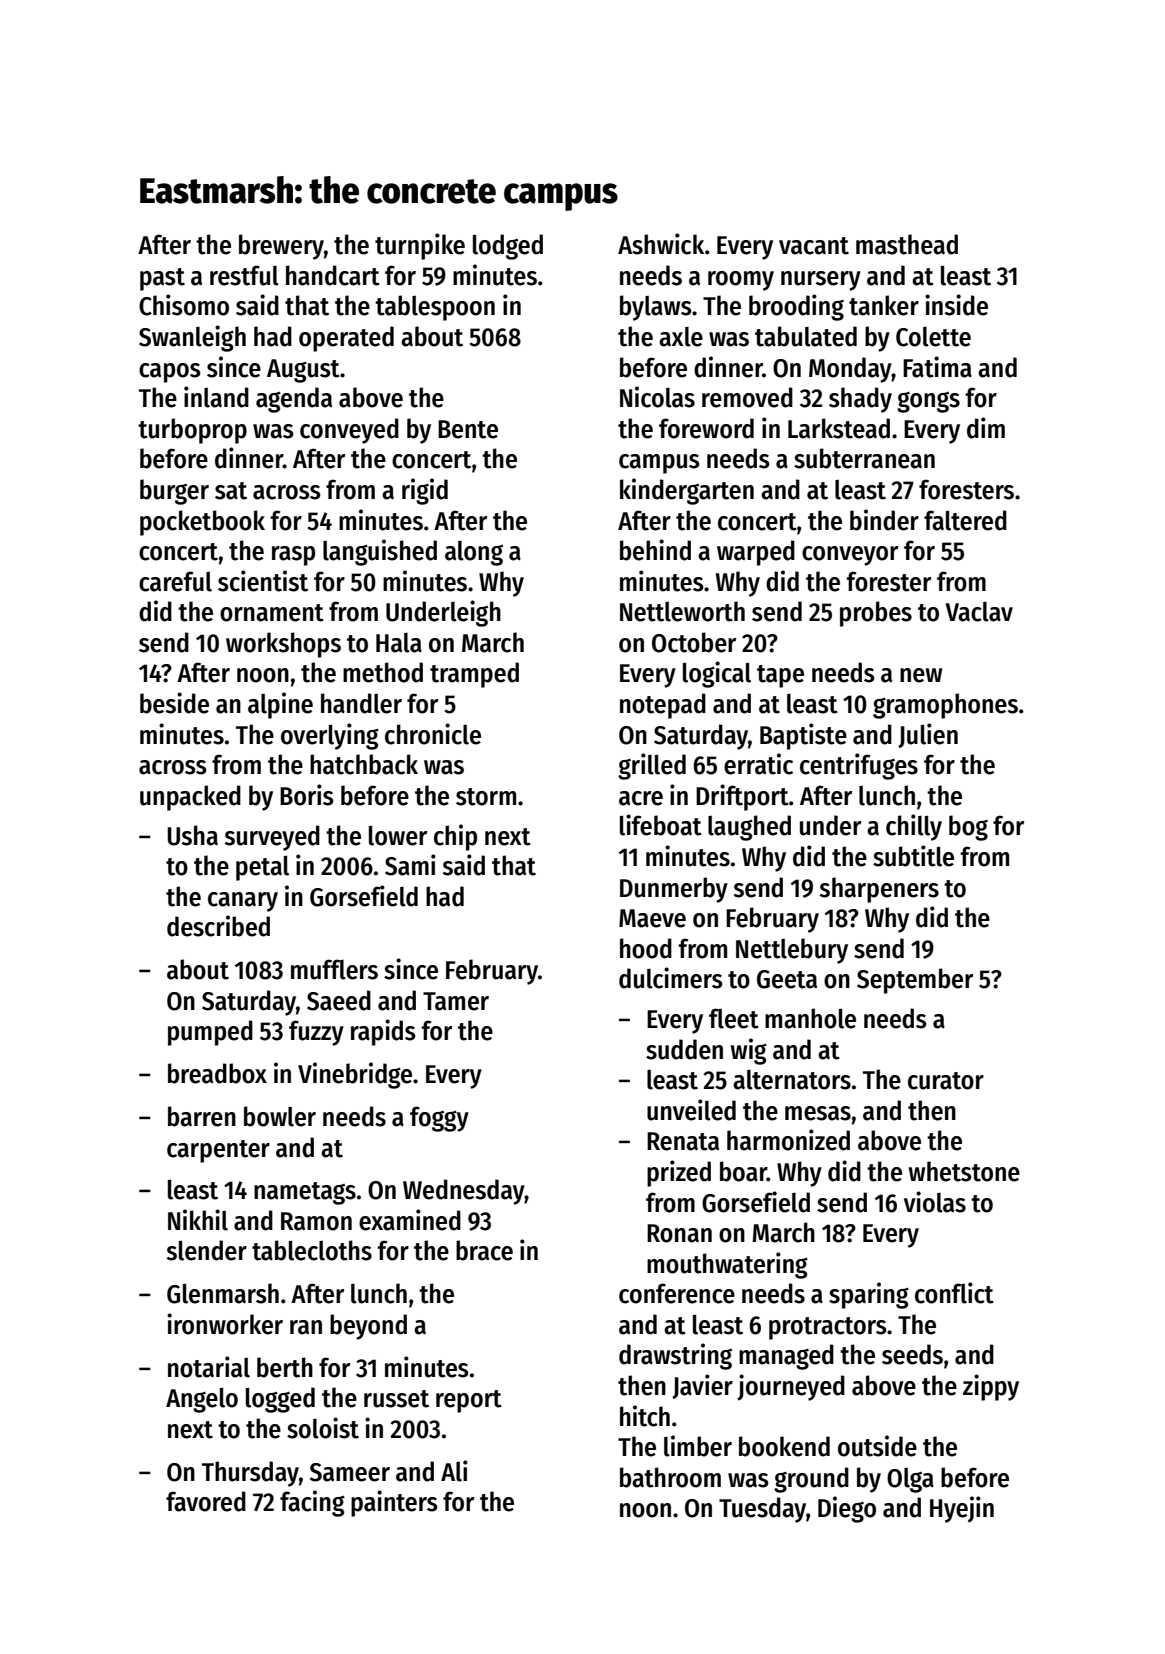 The image size is (1165, 1654). I want to click on mufflers, so click(334, 969).
